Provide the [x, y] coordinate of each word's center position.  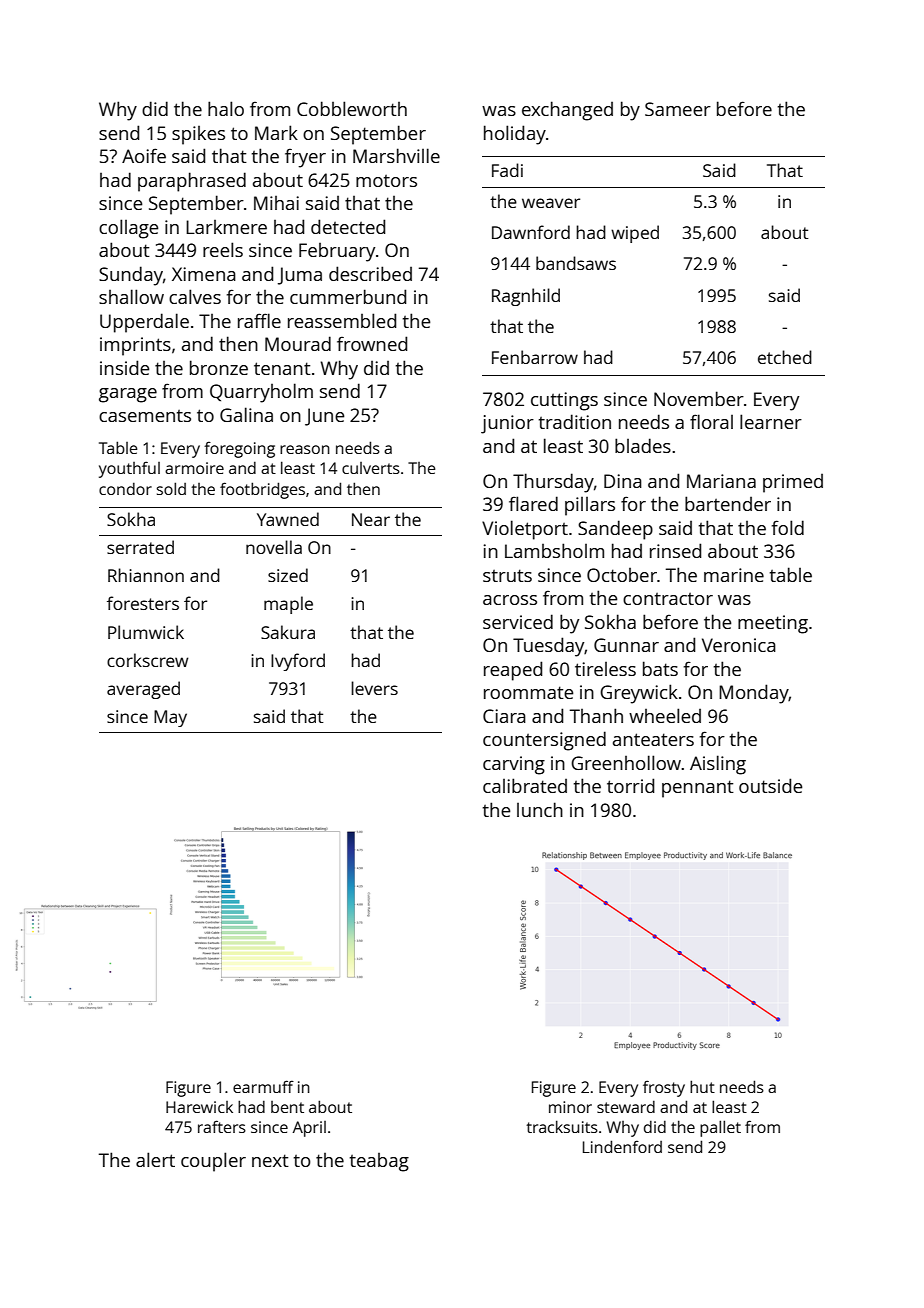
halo [226, 108]
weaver [551, 203]
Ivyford [298, 662]
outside [770, 785]
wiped [635, 234]
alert [155, 1159]
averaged [143, 690]
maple [288, 605]
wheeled [665, 715]
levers [374, 688]
